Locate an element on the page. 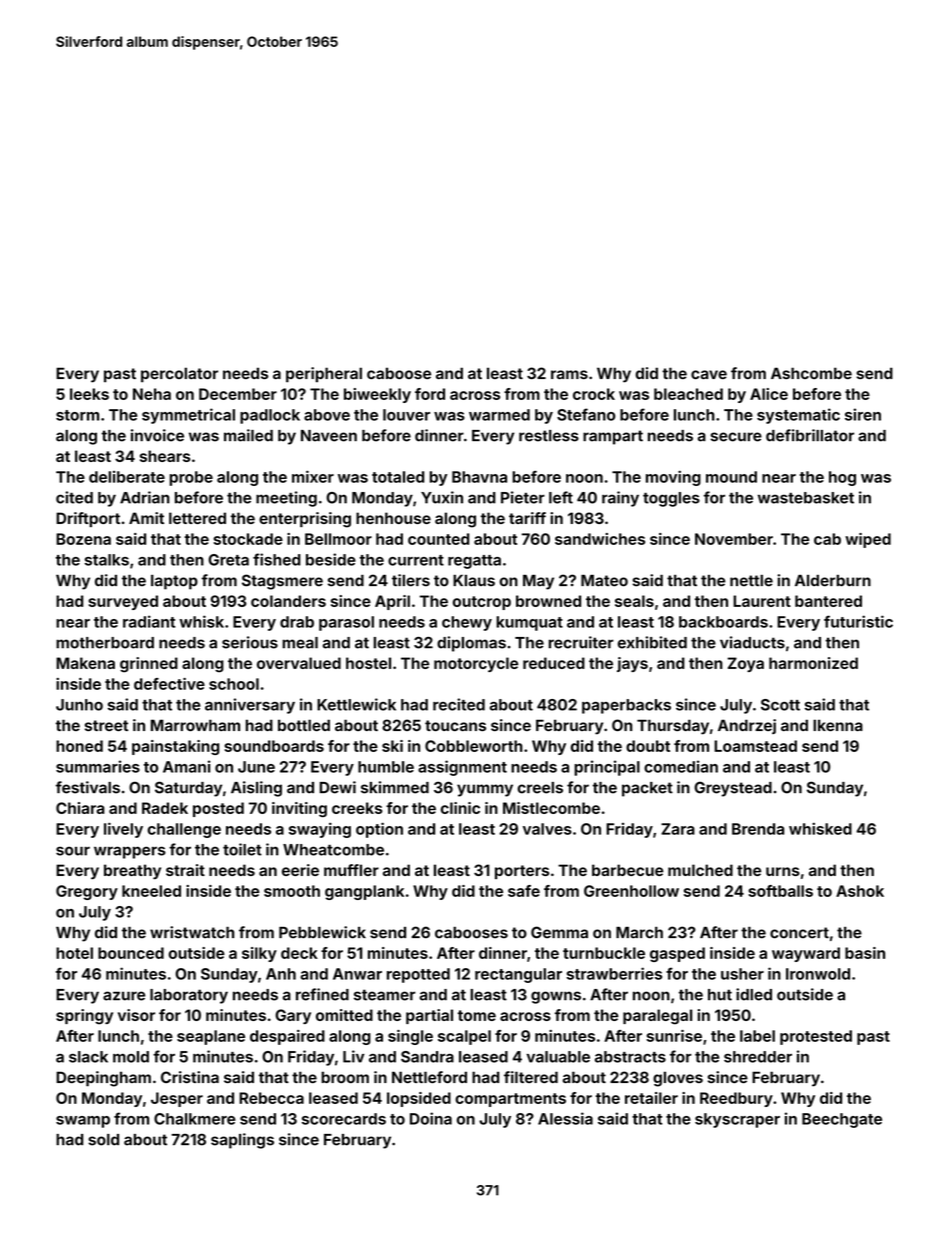 This image has height=1233, width=952. restless is located at coordinates (549, 436).
